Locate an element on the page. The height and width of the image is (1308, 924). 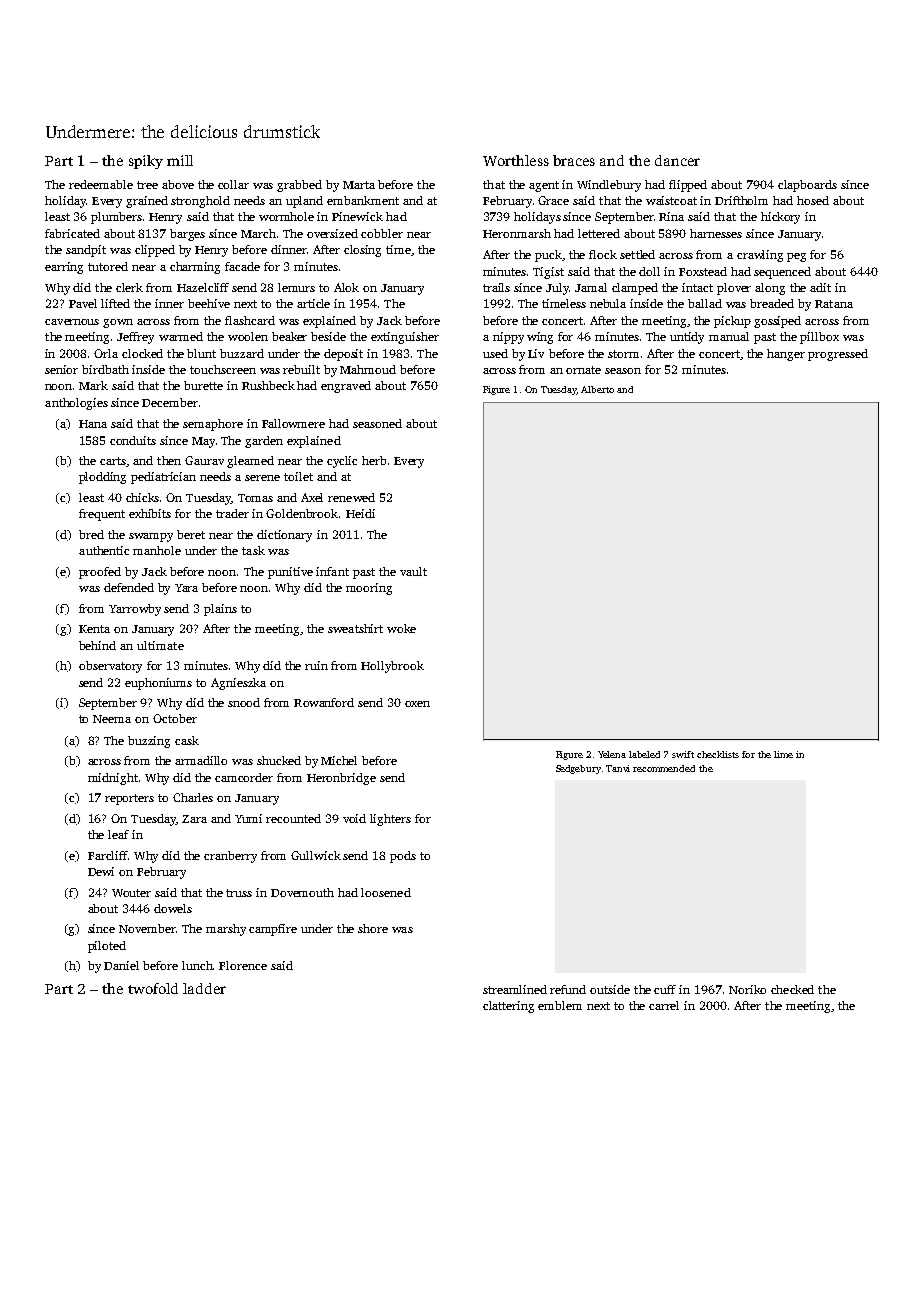
clapboards is located at coordinates (807, 186).
